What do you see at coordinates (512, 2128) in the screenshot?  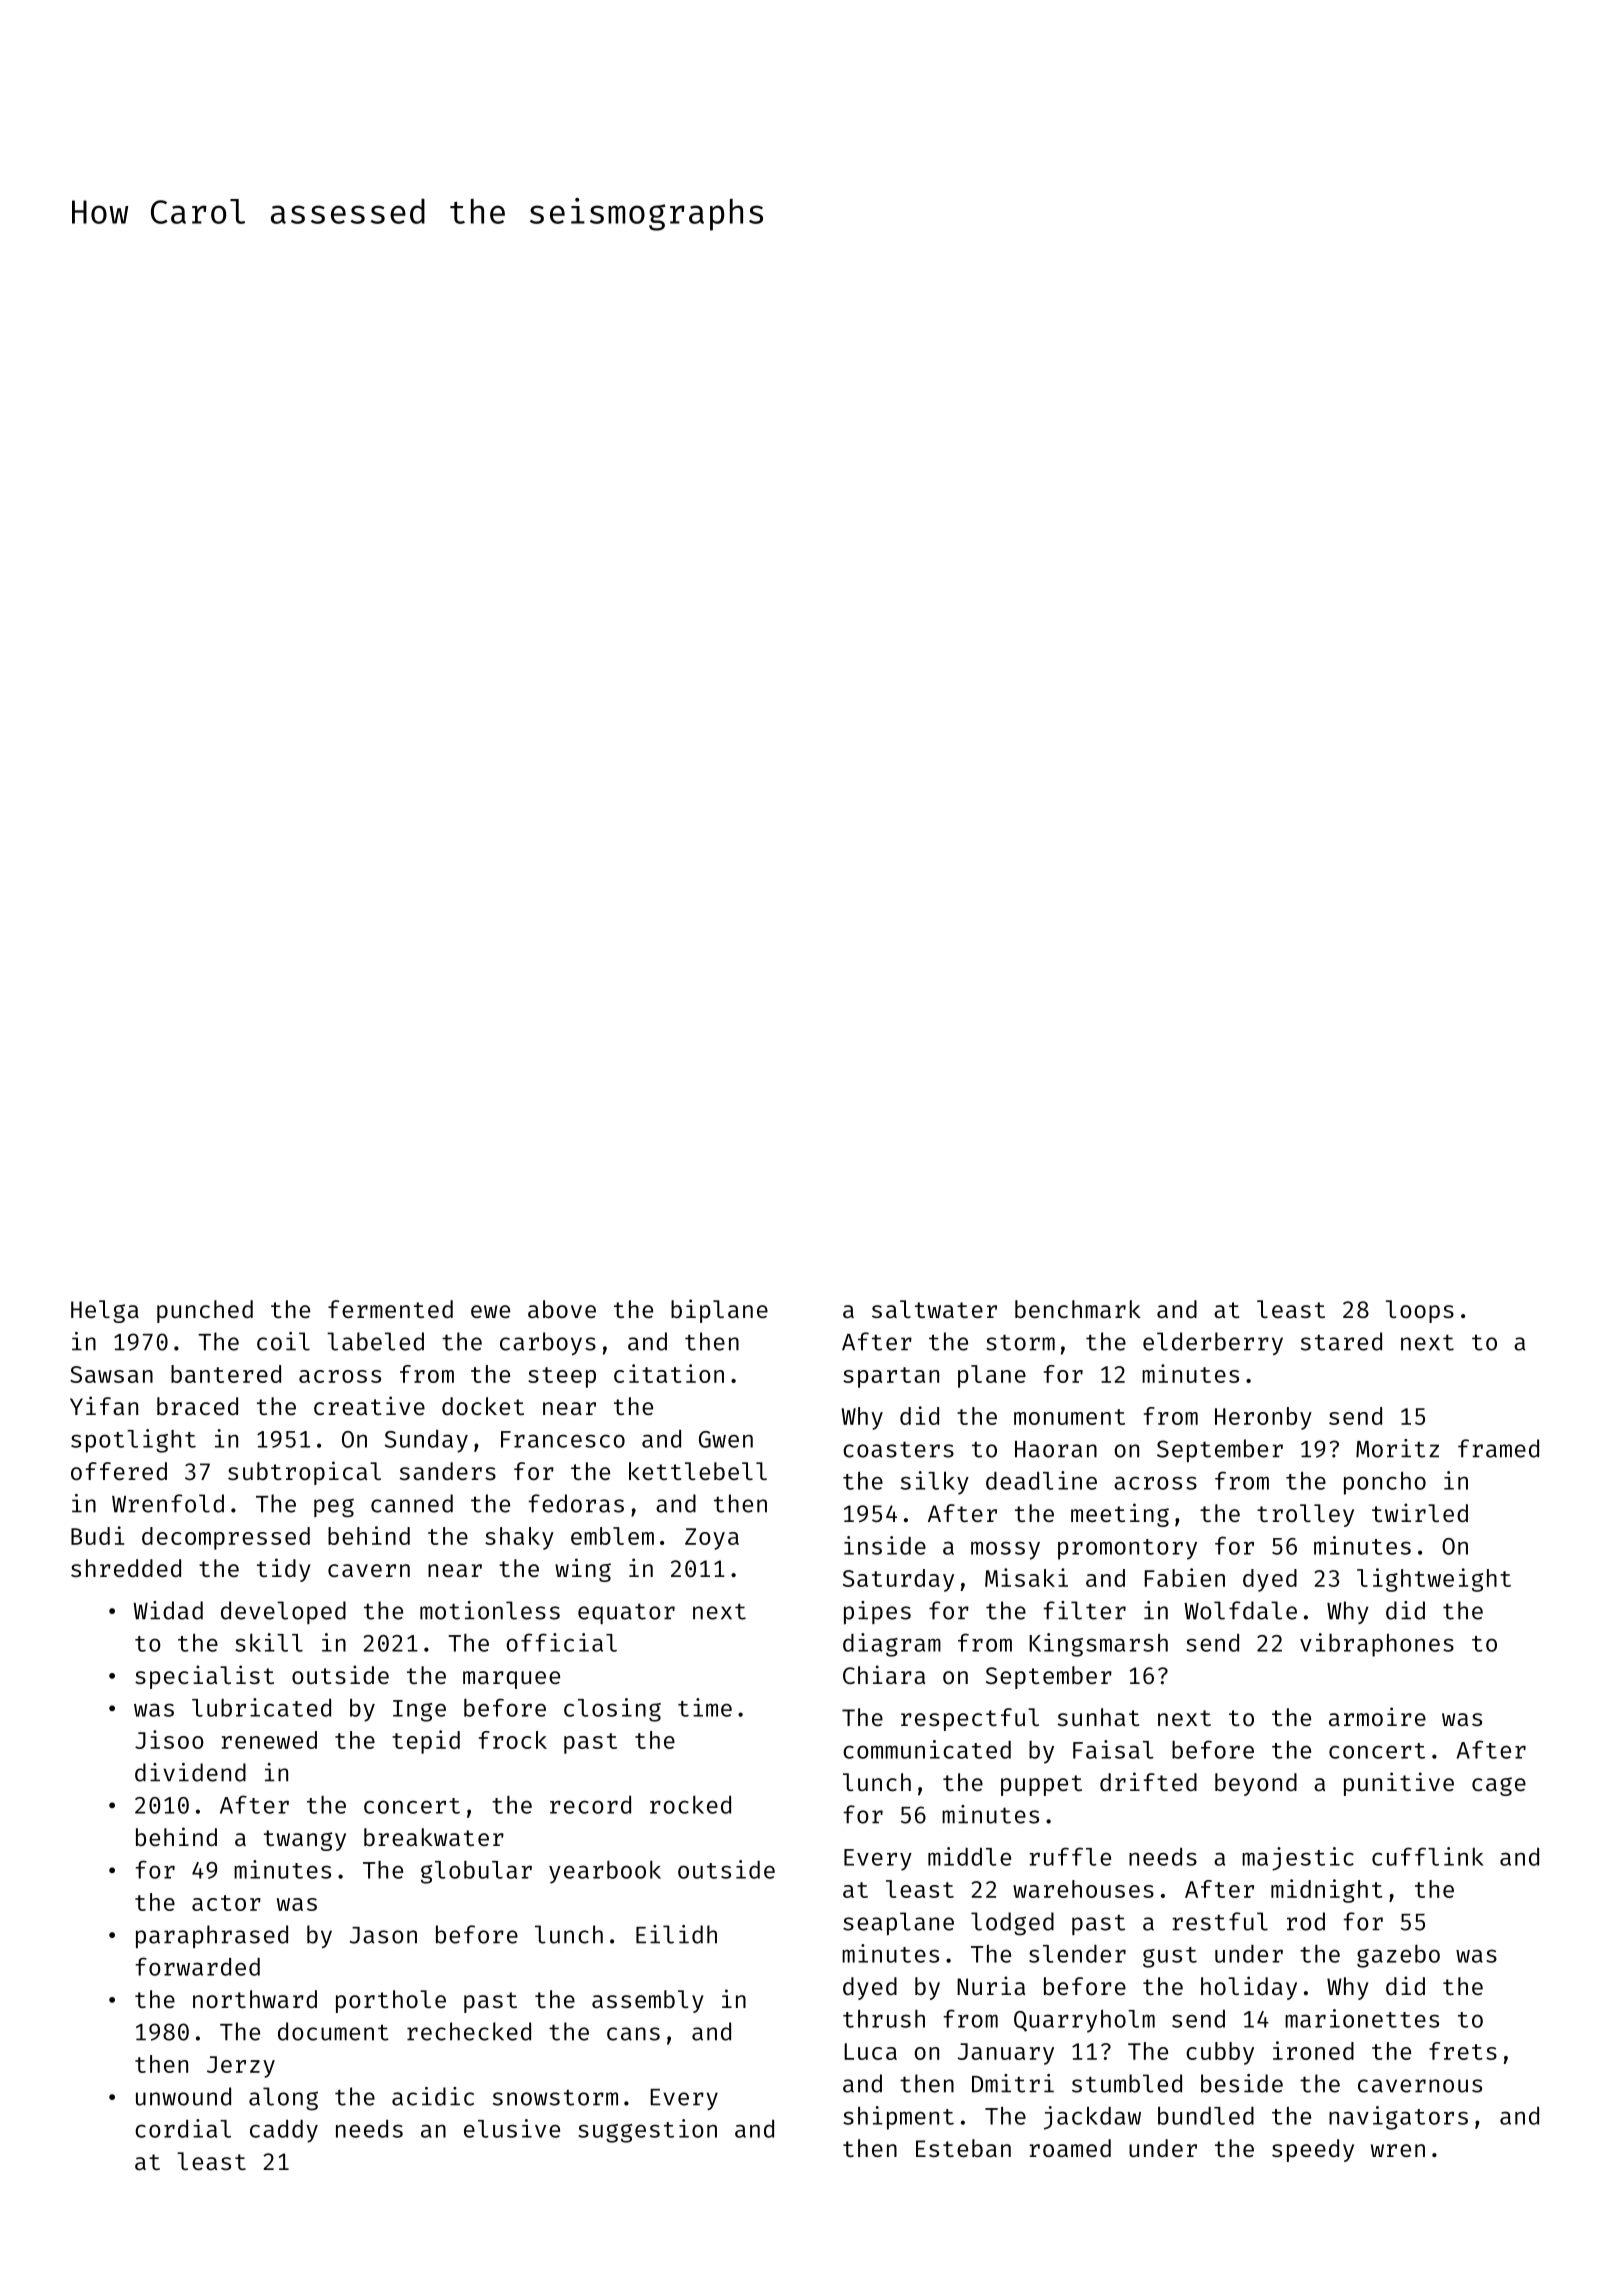 I see `elusive` at bounding box center [512, 2128].
